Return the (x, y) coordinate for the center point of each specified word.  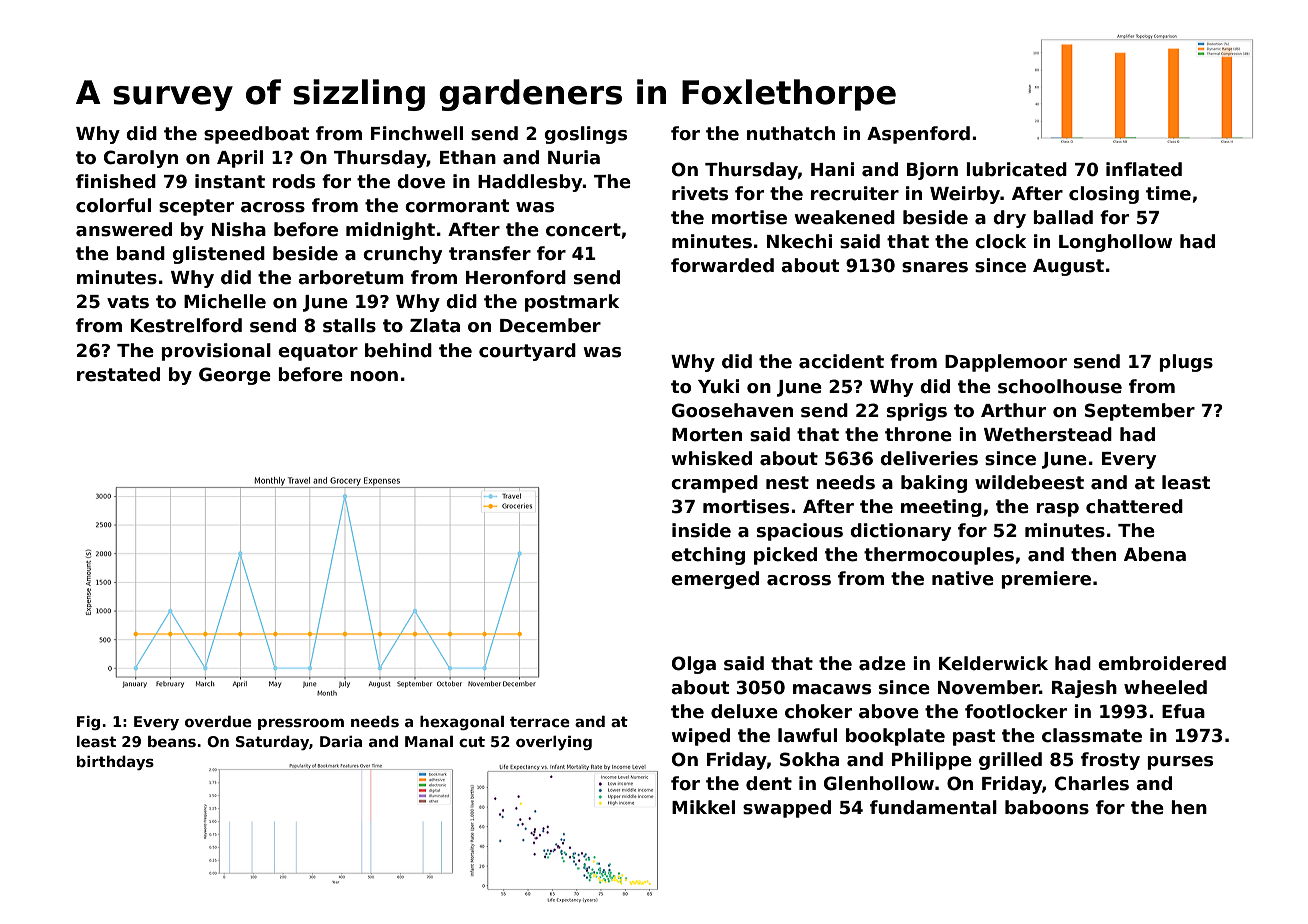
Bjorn (932, 171)
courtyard (527, 352)
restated (118, 374)
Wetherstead (1048, 434)
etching (708, 556)
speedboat (256, 135)
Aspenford (918, 135)
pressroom (301, 724)
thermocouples (939, 556)
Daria (341, 741)
